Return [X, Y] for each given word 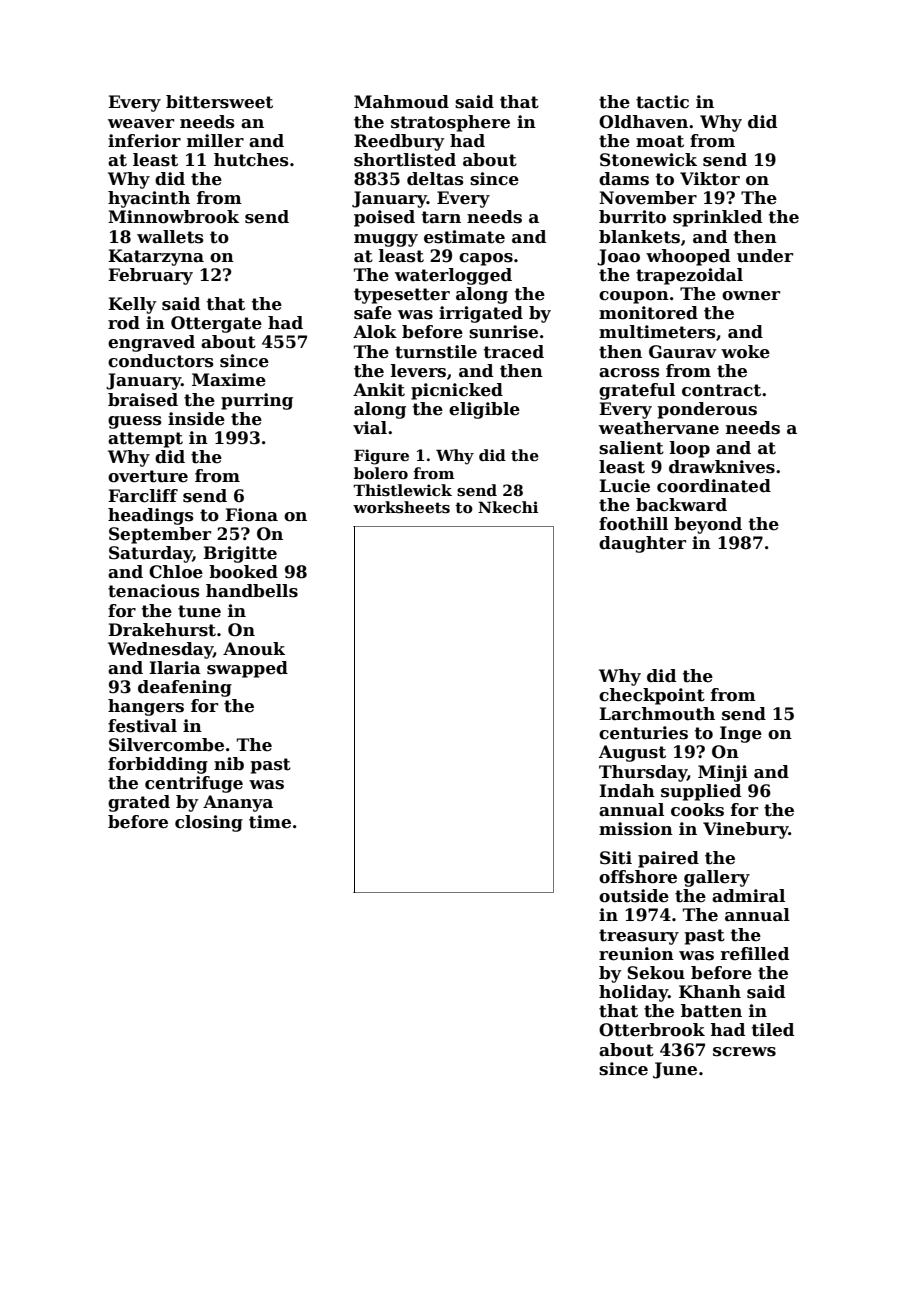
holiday [633, 993]
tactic [662, 102]
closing [209, 823]
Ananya [238, 803]
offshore [638, 877]
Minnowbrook [173, 217]
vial [370, 428]
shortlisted [405, 160]
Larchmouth [657, 714]
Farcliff [143, 496]
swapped [247, 669]
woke [745, 352]
